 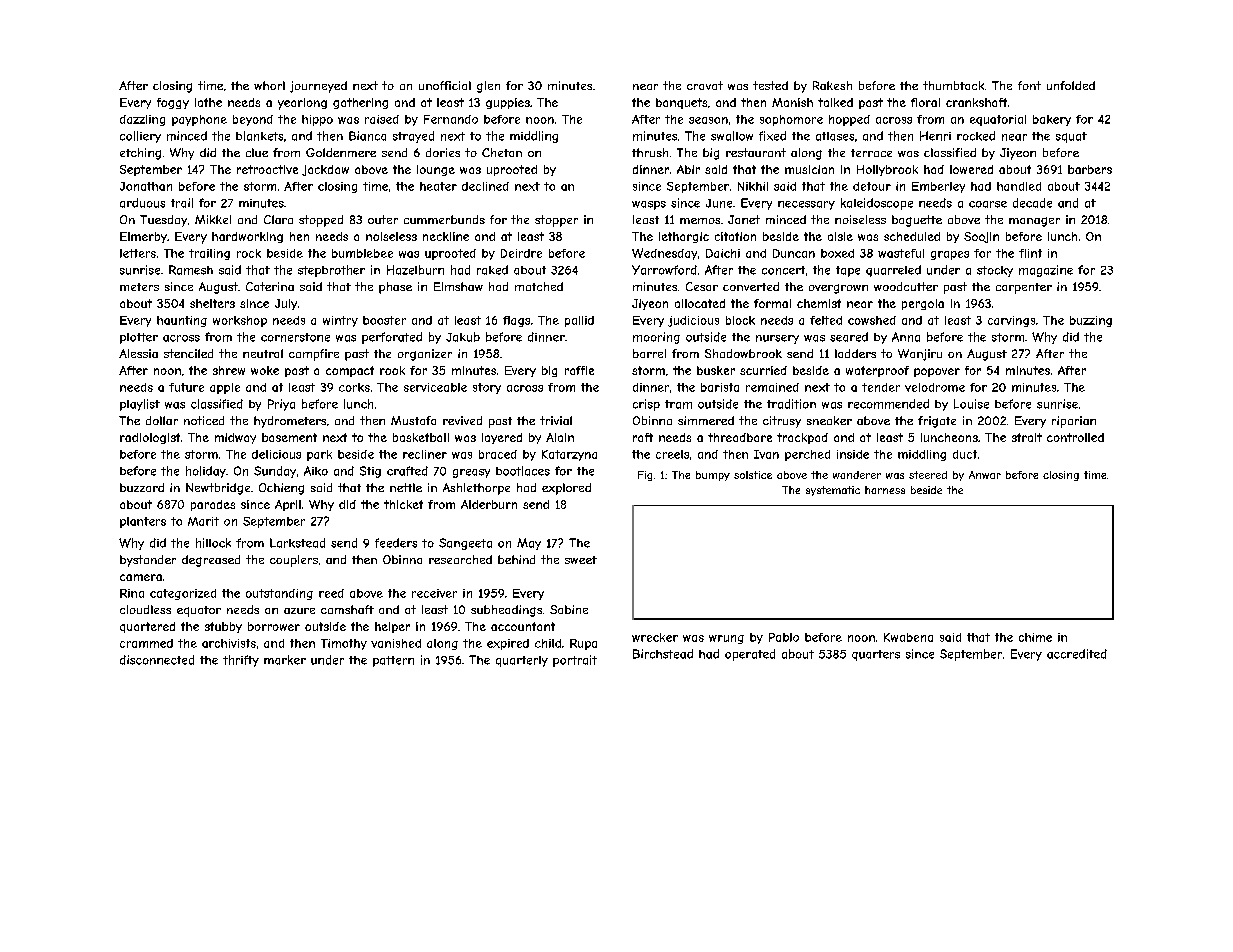 What do you see at coordinates (1034, 222) in the page?
I see `manager` at bounding box center [1034, 222].
